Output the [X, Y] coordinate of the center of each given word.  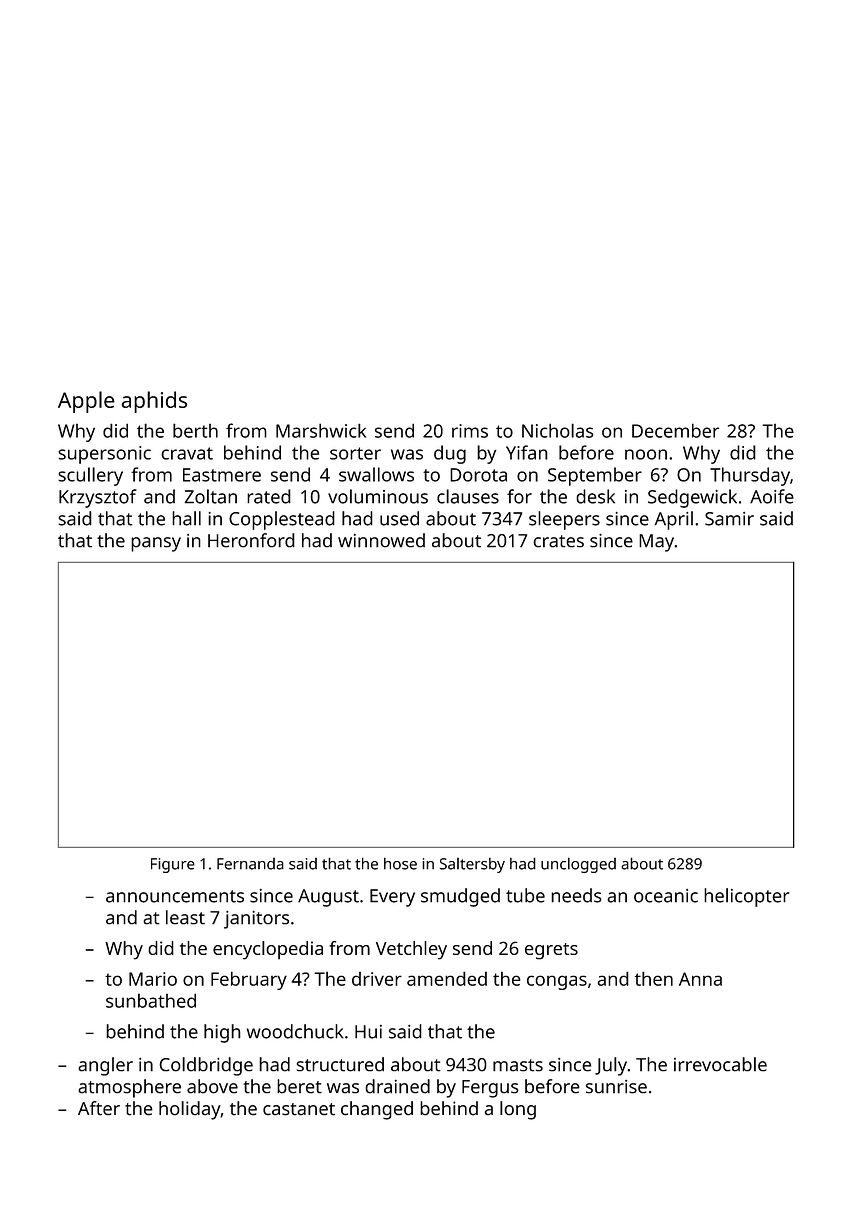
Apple [86, 402]
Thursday [750, 476]
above [212, 1086]
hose [400, 863]
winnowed [381, 540]
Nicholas [557, 430]
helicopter [747, 897]
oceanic [666, 896]
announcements [175, 896]
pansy [156, 544]
